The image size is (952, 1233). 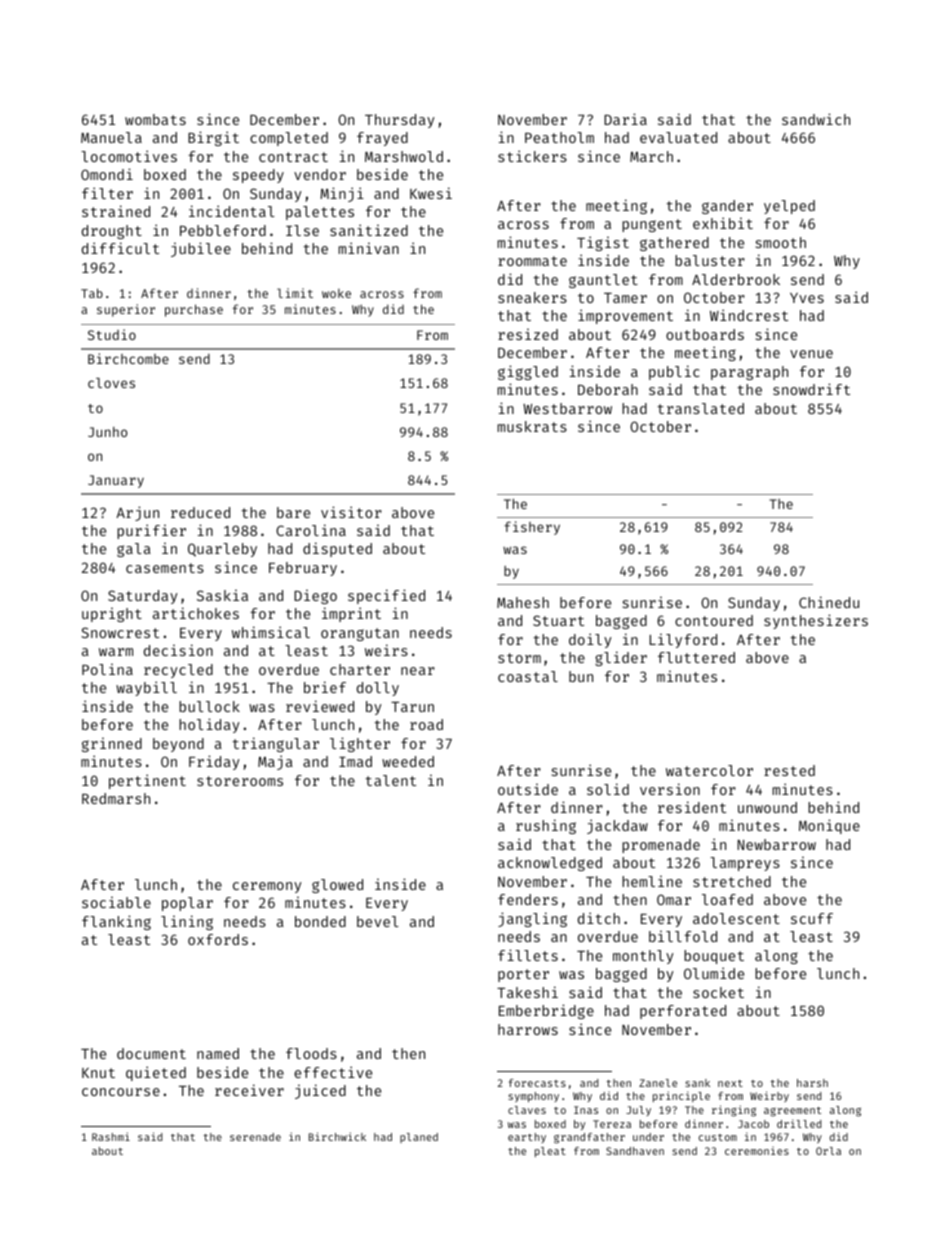 I want to click on Thursday, so click(x=399, y=121).
